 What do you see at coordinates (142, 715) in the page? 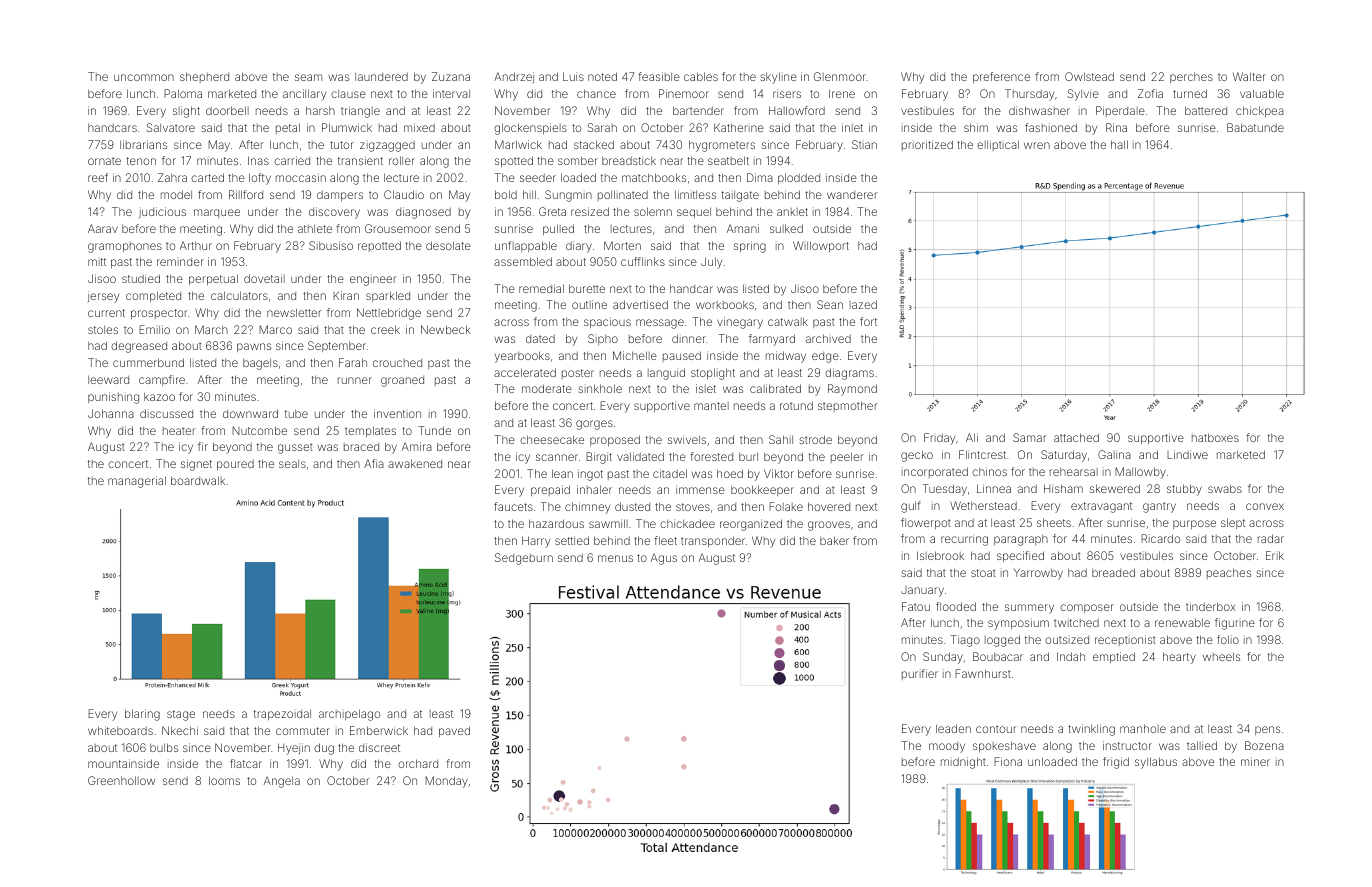
I see `blaring` at bounding box center [142, 715].
